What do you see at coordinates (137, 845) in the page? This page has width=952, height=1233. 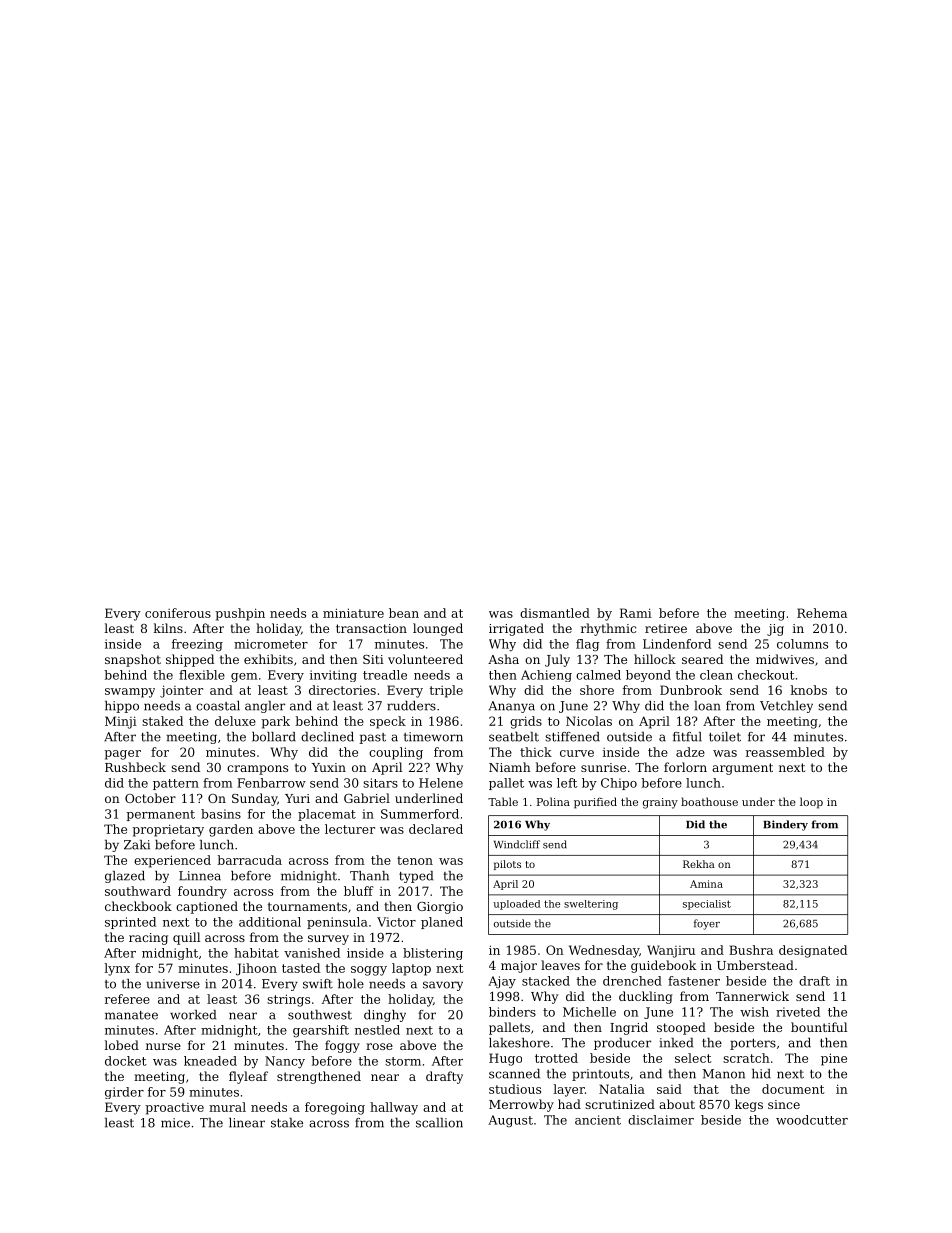 I see `Zaki` at bounding box center [137, 845].
